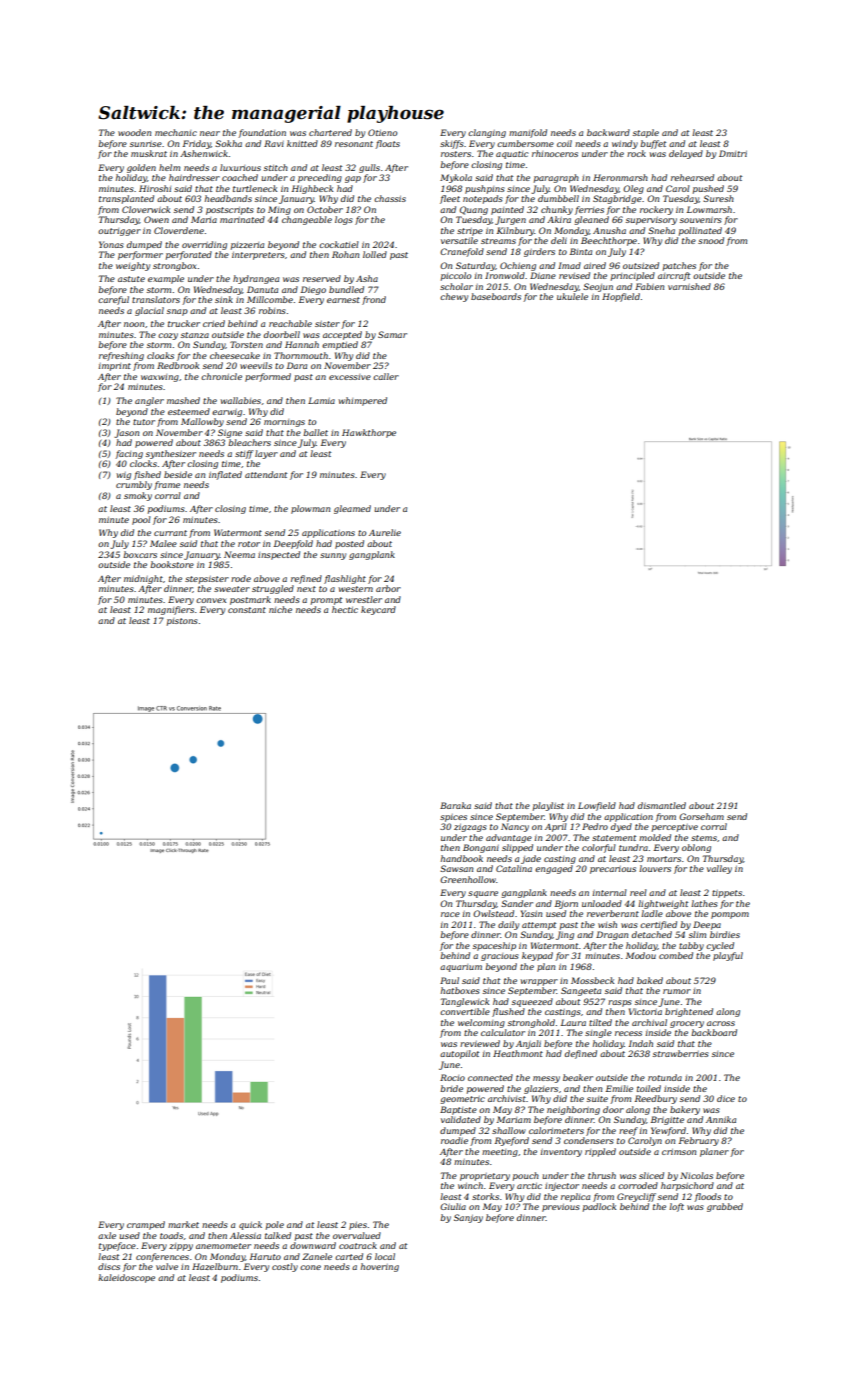  Describe the element at coordinates (721, 1023) in the document. I see `across` at that location.
